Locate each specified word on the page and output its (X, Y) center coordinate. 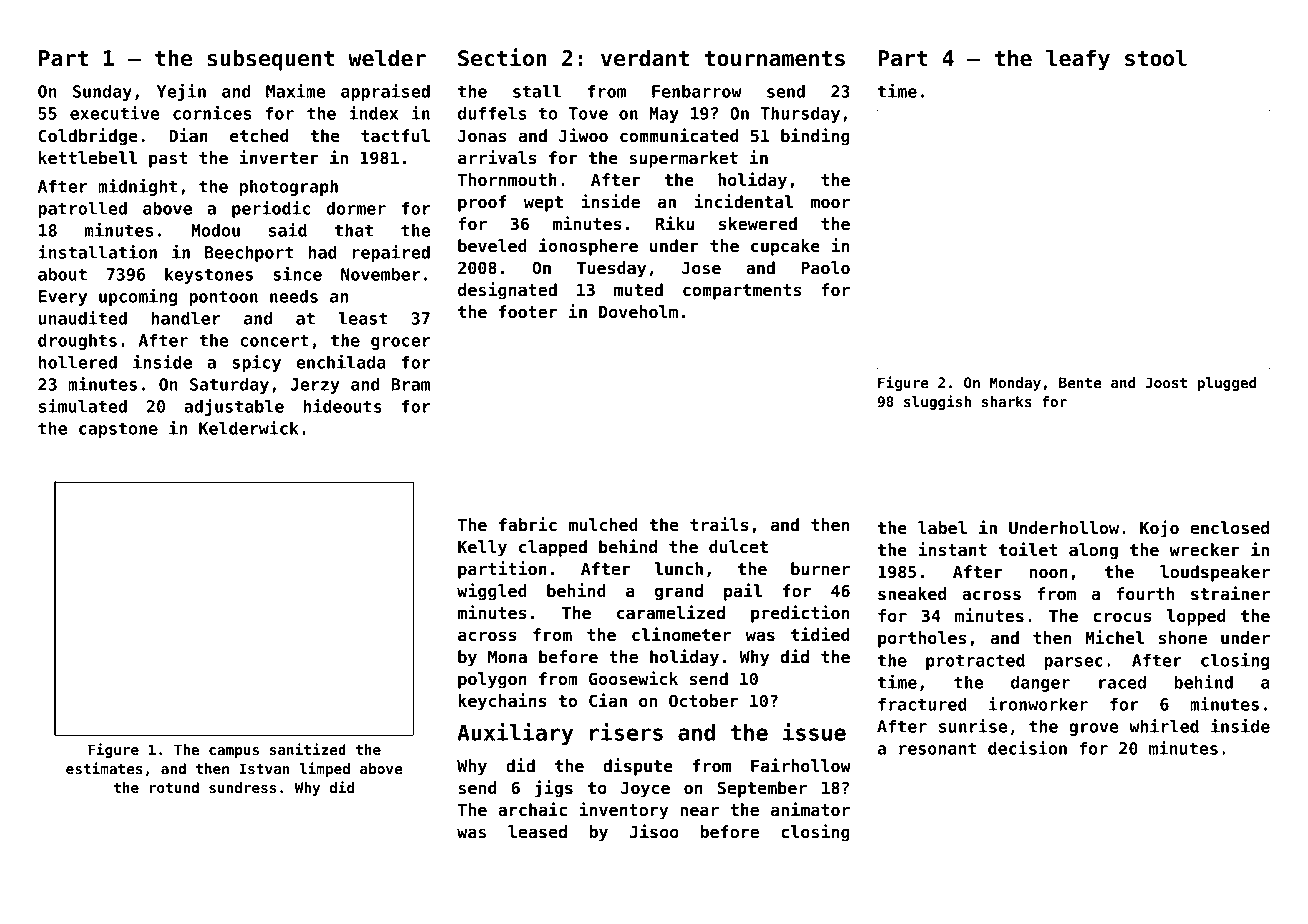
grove (1094, 729)
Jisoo (654, 831)
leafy (1078, 60)
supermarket (683, 159)
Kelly (482, 548)
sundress (242, 787)
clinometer (681, 634)
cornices (212, 113)
